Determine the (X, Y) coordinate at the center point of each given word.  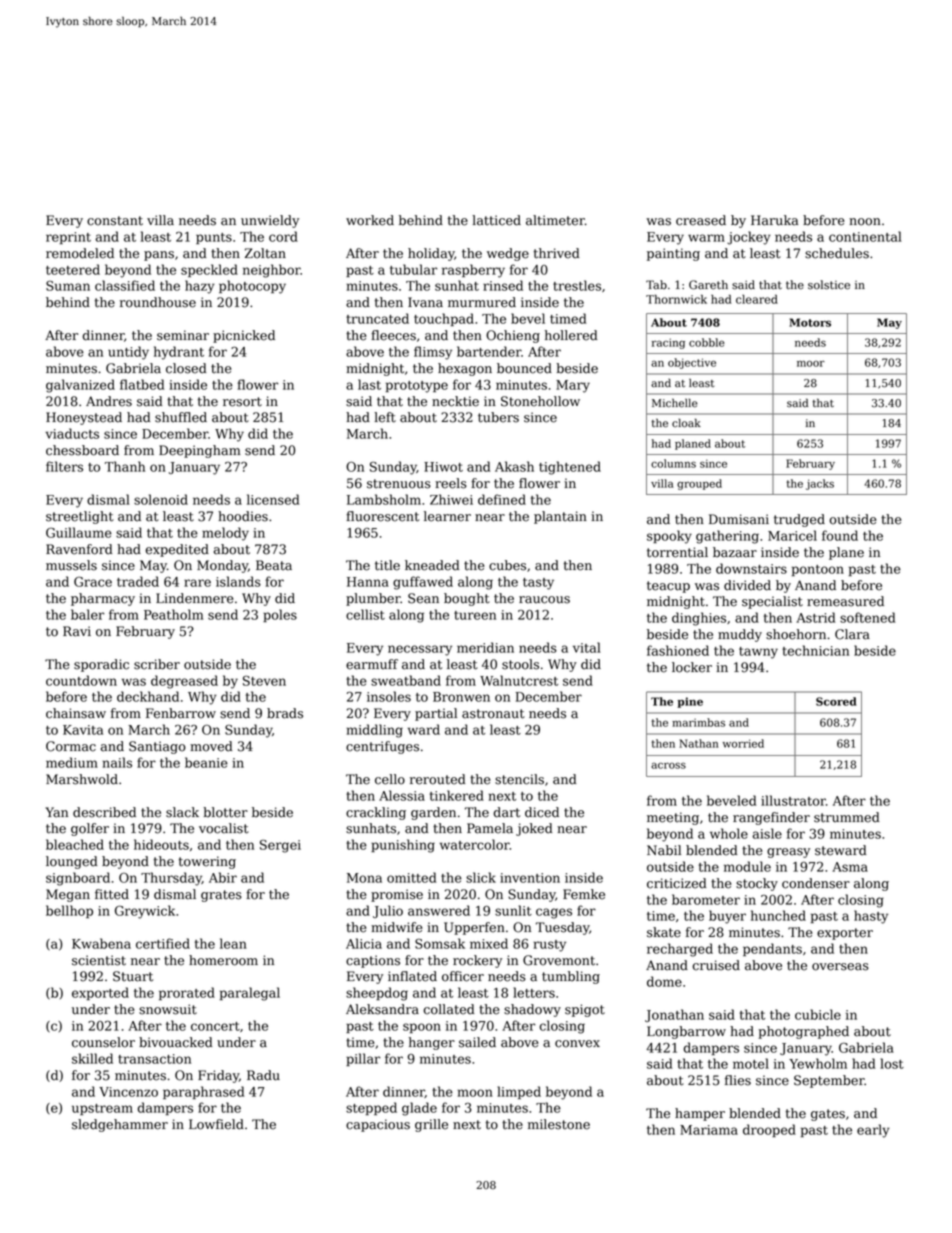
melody (225, 534)
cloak (686, 423)
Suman (68, 286)
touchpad (444, 319)
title (387, 565)
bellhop (69, 911)
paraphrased (203, 1092)
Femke (584, 894)
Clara (852, 634)
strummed (847, 817)
